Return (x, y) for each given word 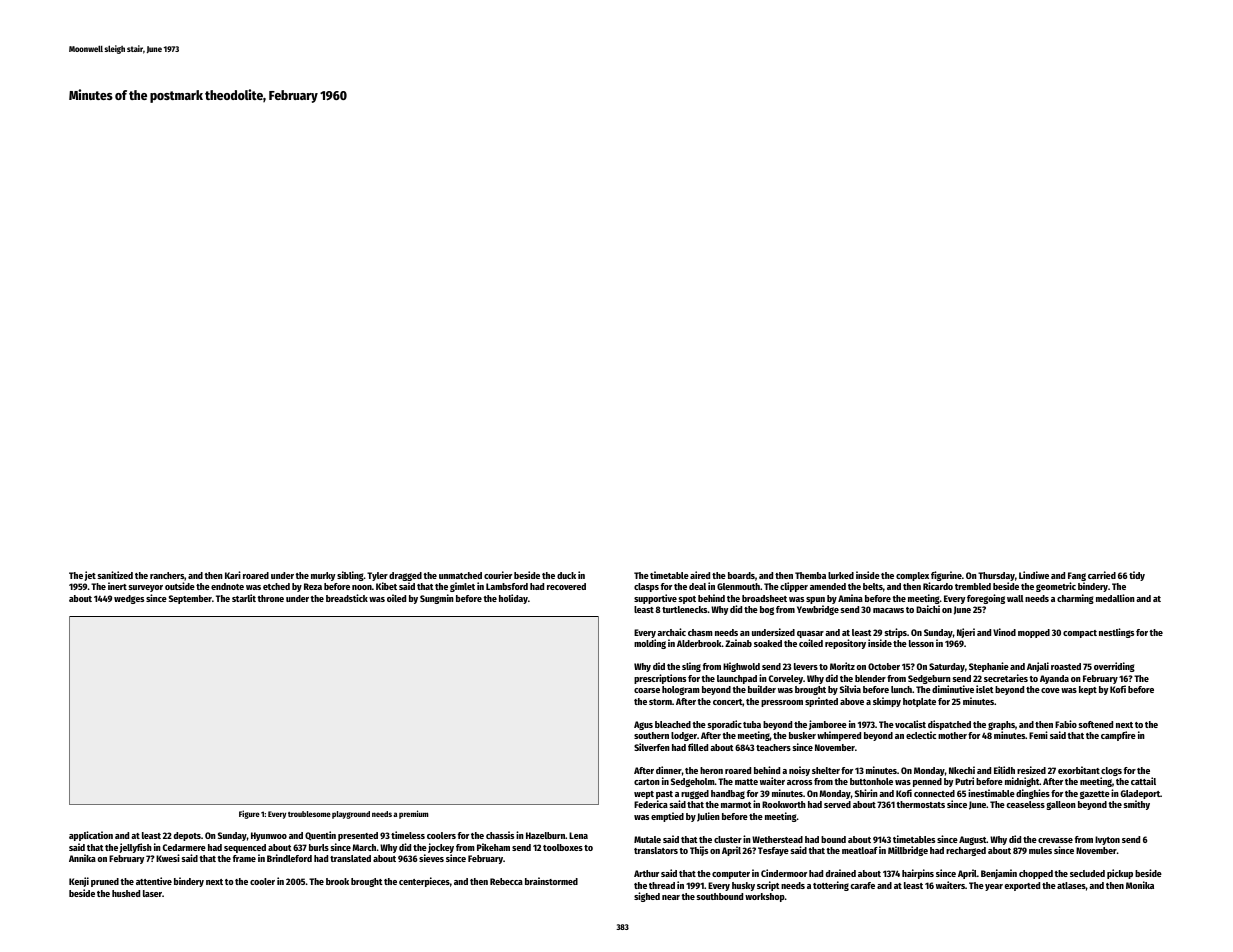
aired (700, 575)
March (364, 847)
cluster (728, 839)
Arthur (646, 873)
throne (270, 598)
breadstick (347, 598)
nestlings (1116, 633)
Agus (643, 725)
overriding (1114, 667)
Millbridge (908, 851)
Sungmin (437, 599)
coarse (647, 690)
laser (152, 893)
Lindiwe (1034, 575)
